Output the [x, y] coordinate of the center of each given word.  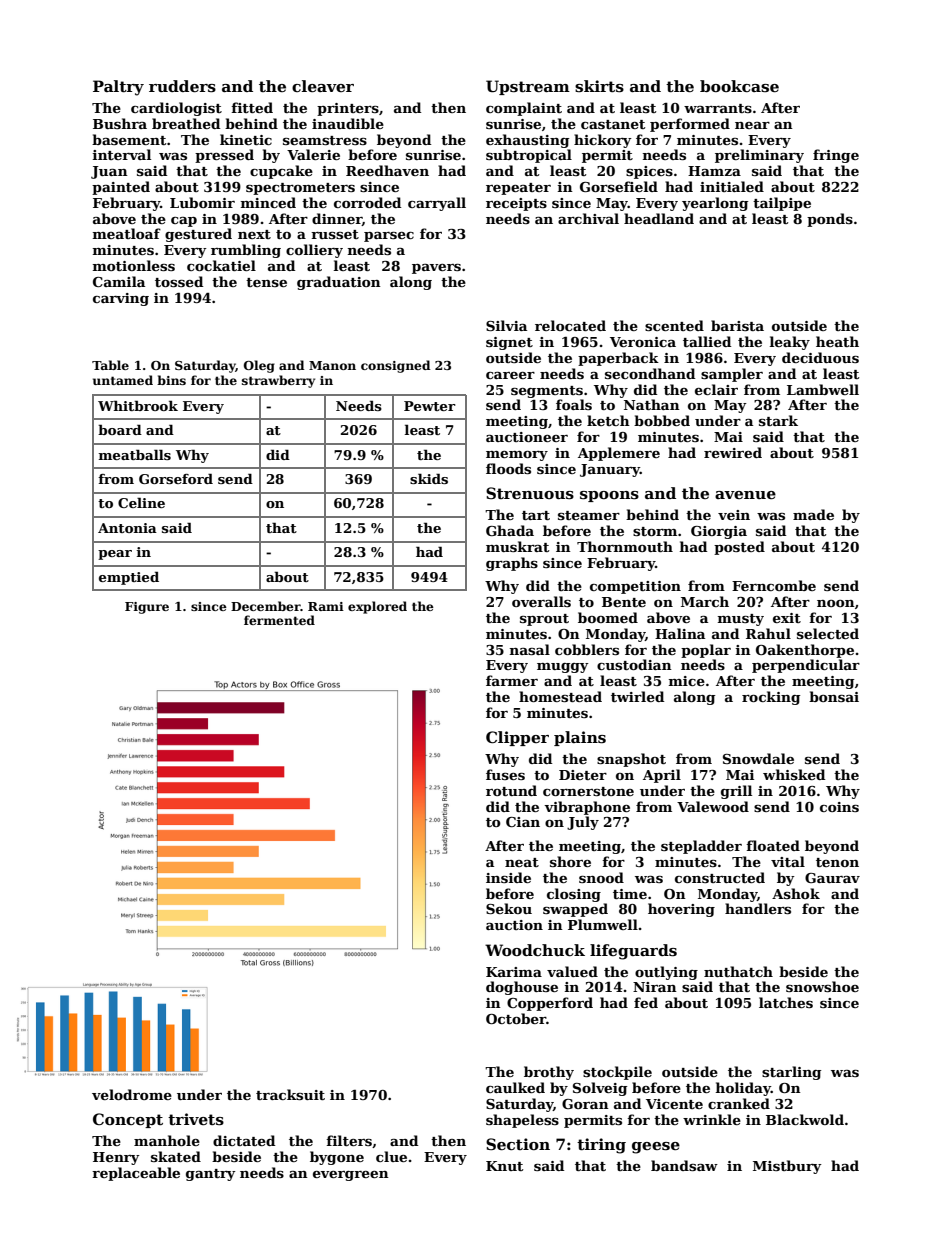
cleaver [323, 86]
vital [788, 861]
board [120, 429]
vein [734, 515]
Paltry [118, 88]
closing [574, 895]
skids [429, 478]
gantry [211, 1175]
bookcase [739, 86]
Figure [147, 608]
